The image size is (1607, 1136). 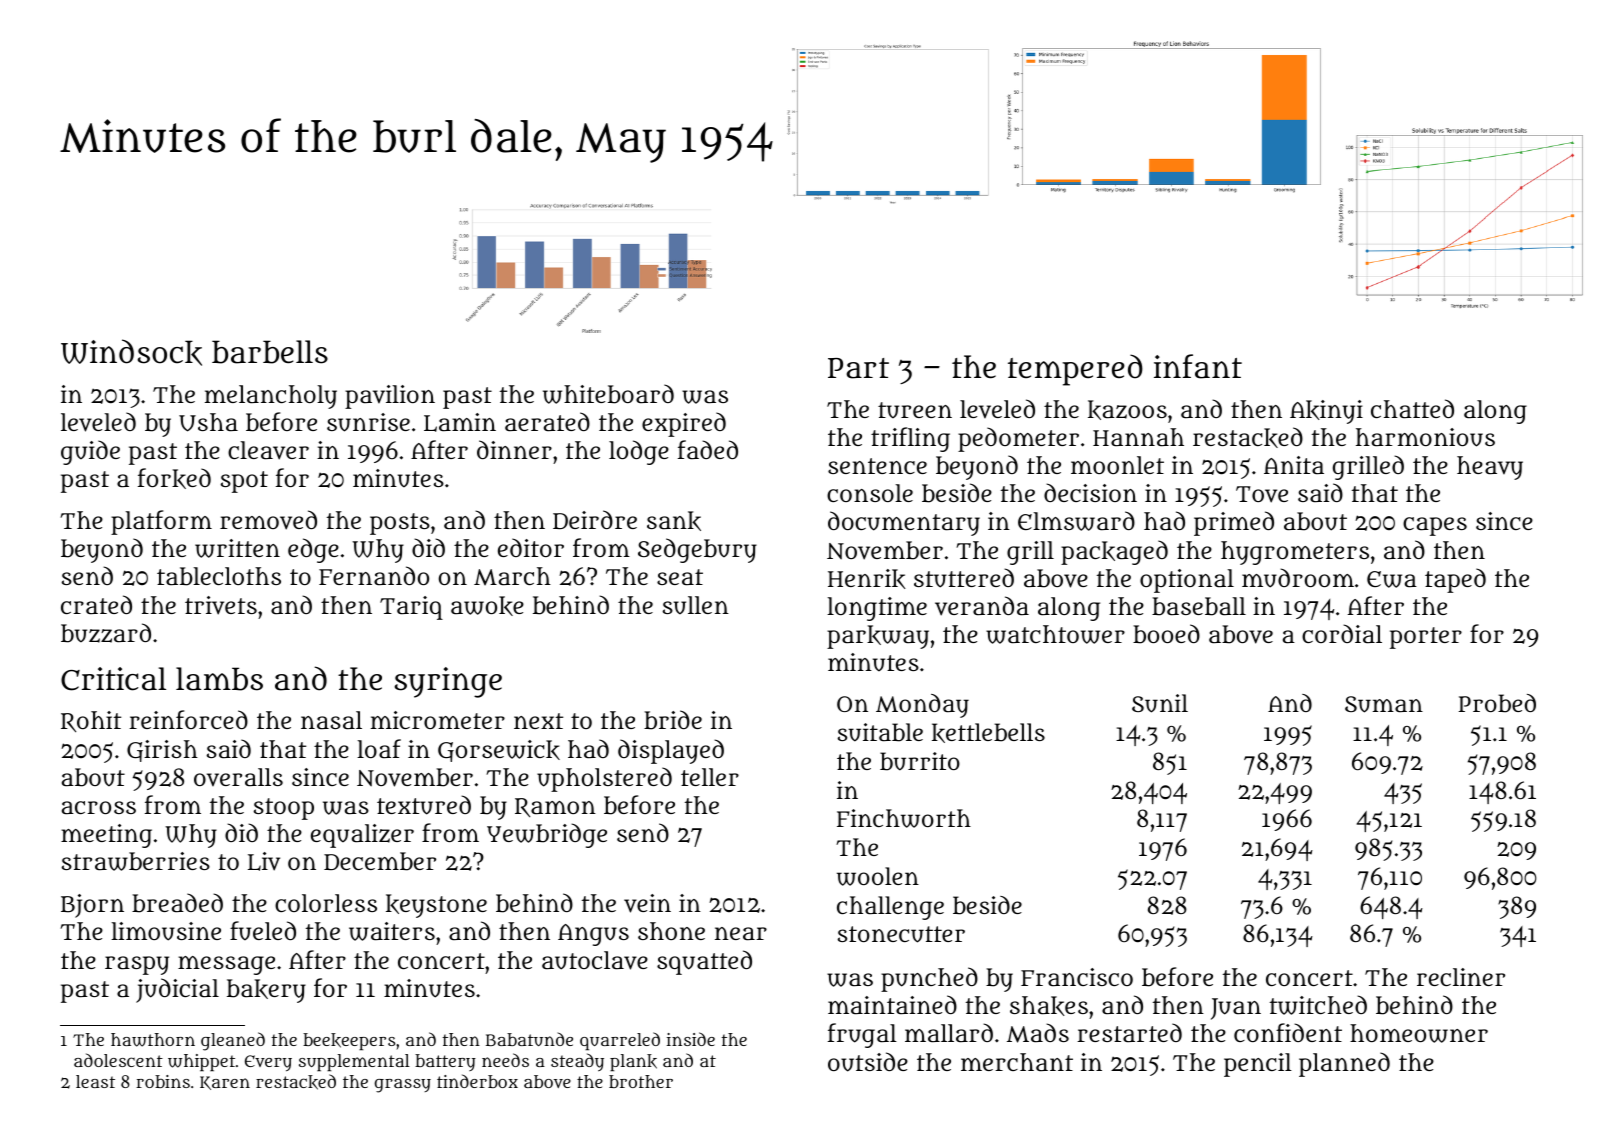 I want to click on grassy, so click(x=403, y=1086).
